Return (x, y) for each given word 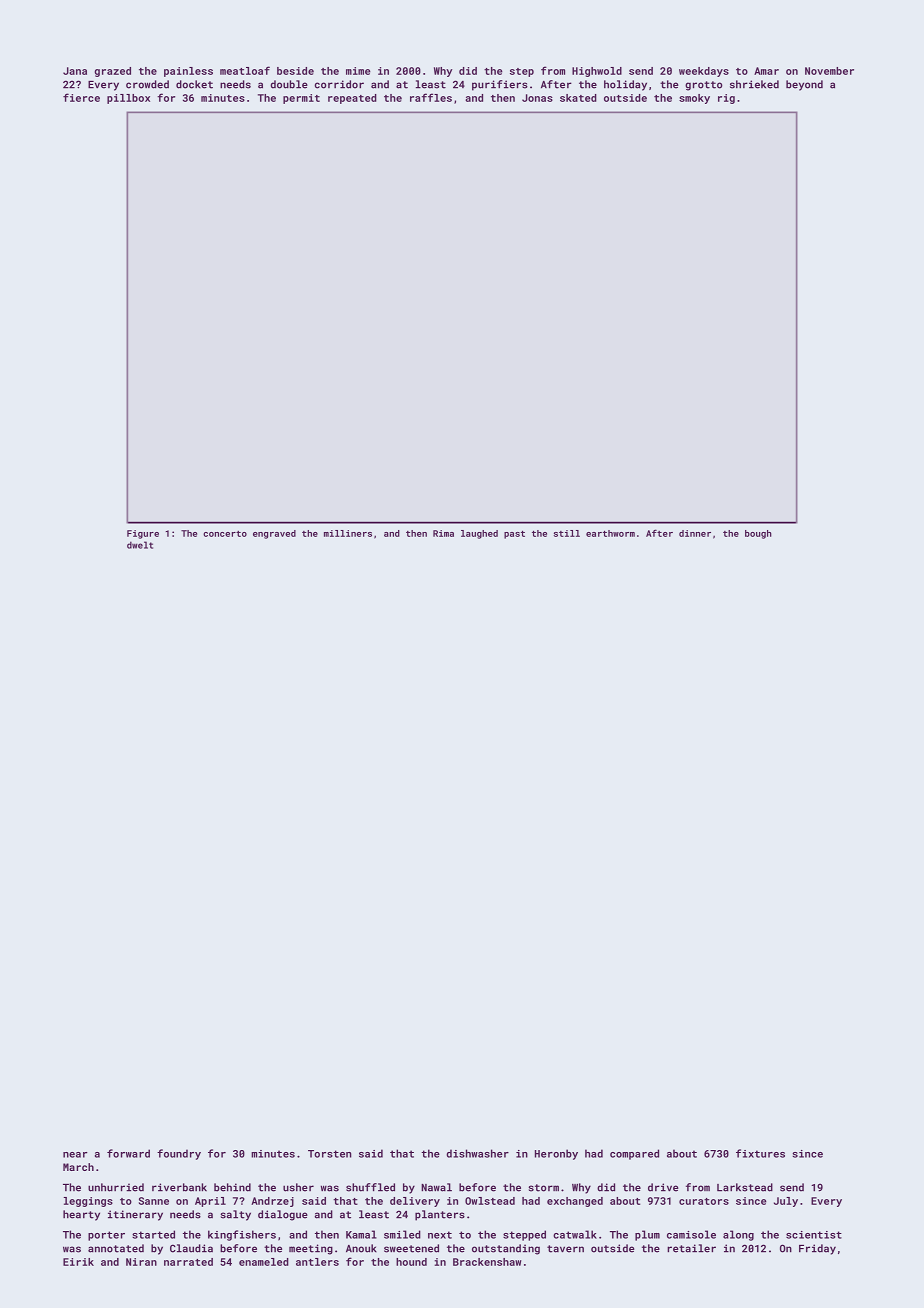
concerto (225, 534)
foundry (179, 1154)
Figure (143, 534)
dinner (695, 533)
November (829, 71)
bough (758, 534)
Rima (443, 533)
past (514, 535)
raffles (431, 97)
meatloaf (245, 70)
